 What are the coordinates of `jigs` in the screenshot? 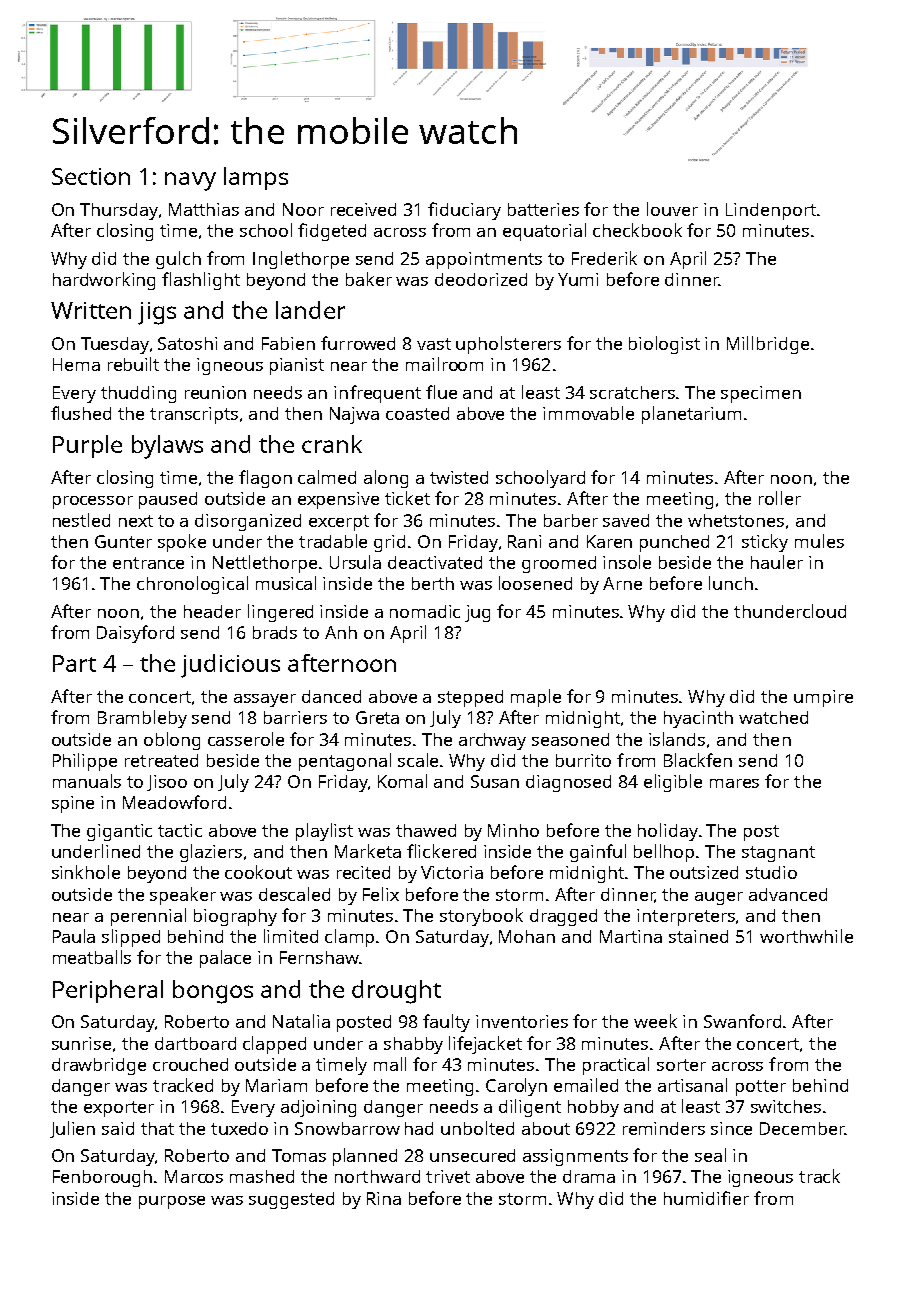 It's located at (157, 313).
